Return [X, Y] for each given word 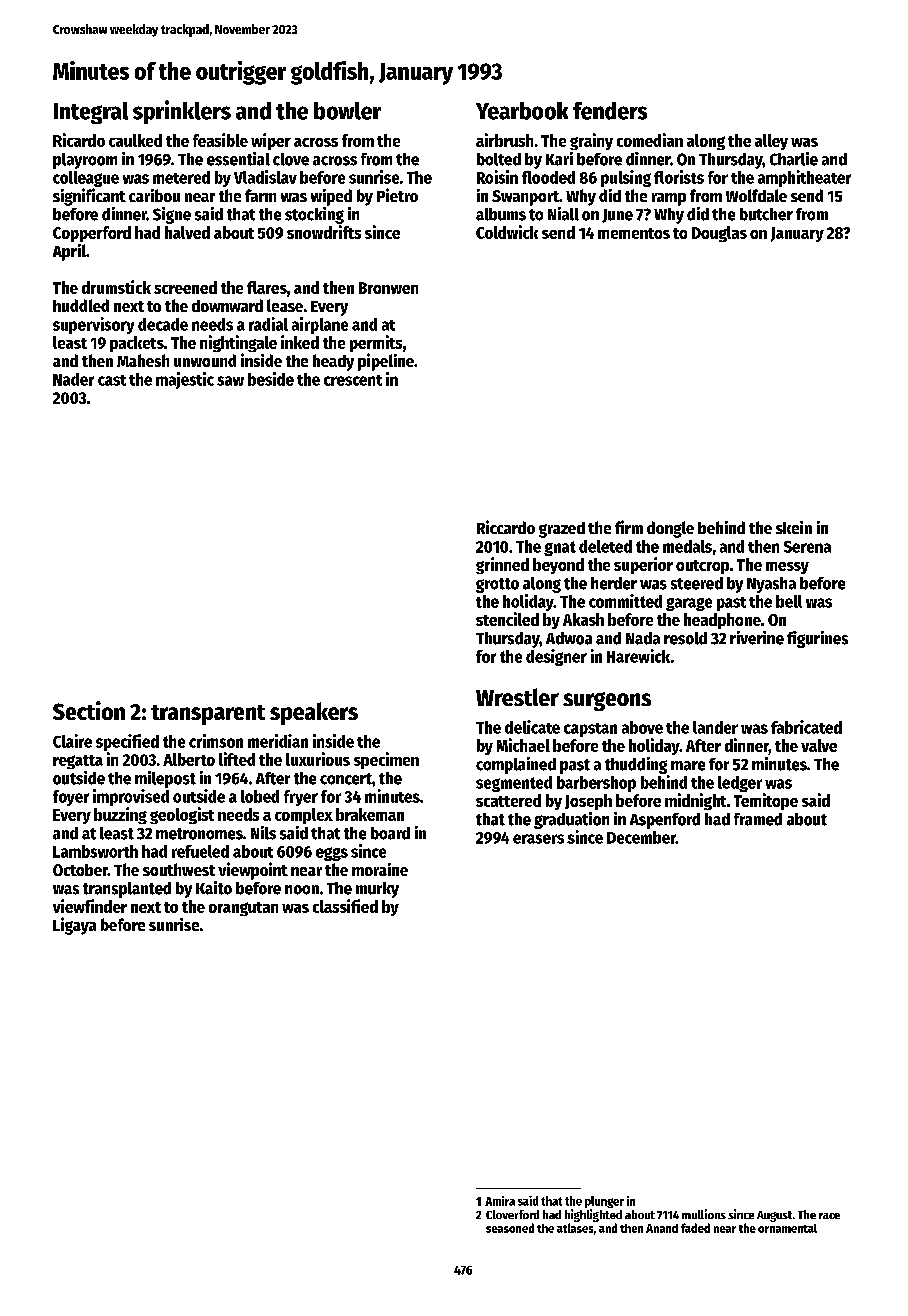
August [774, 1216]
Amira [500, 1201]
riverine [757, 638]
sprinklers [182, 112]
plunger [604, 1202]
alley [771, 142]
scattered [508, 800]
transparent [208, 715]
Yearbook [522, 111]
